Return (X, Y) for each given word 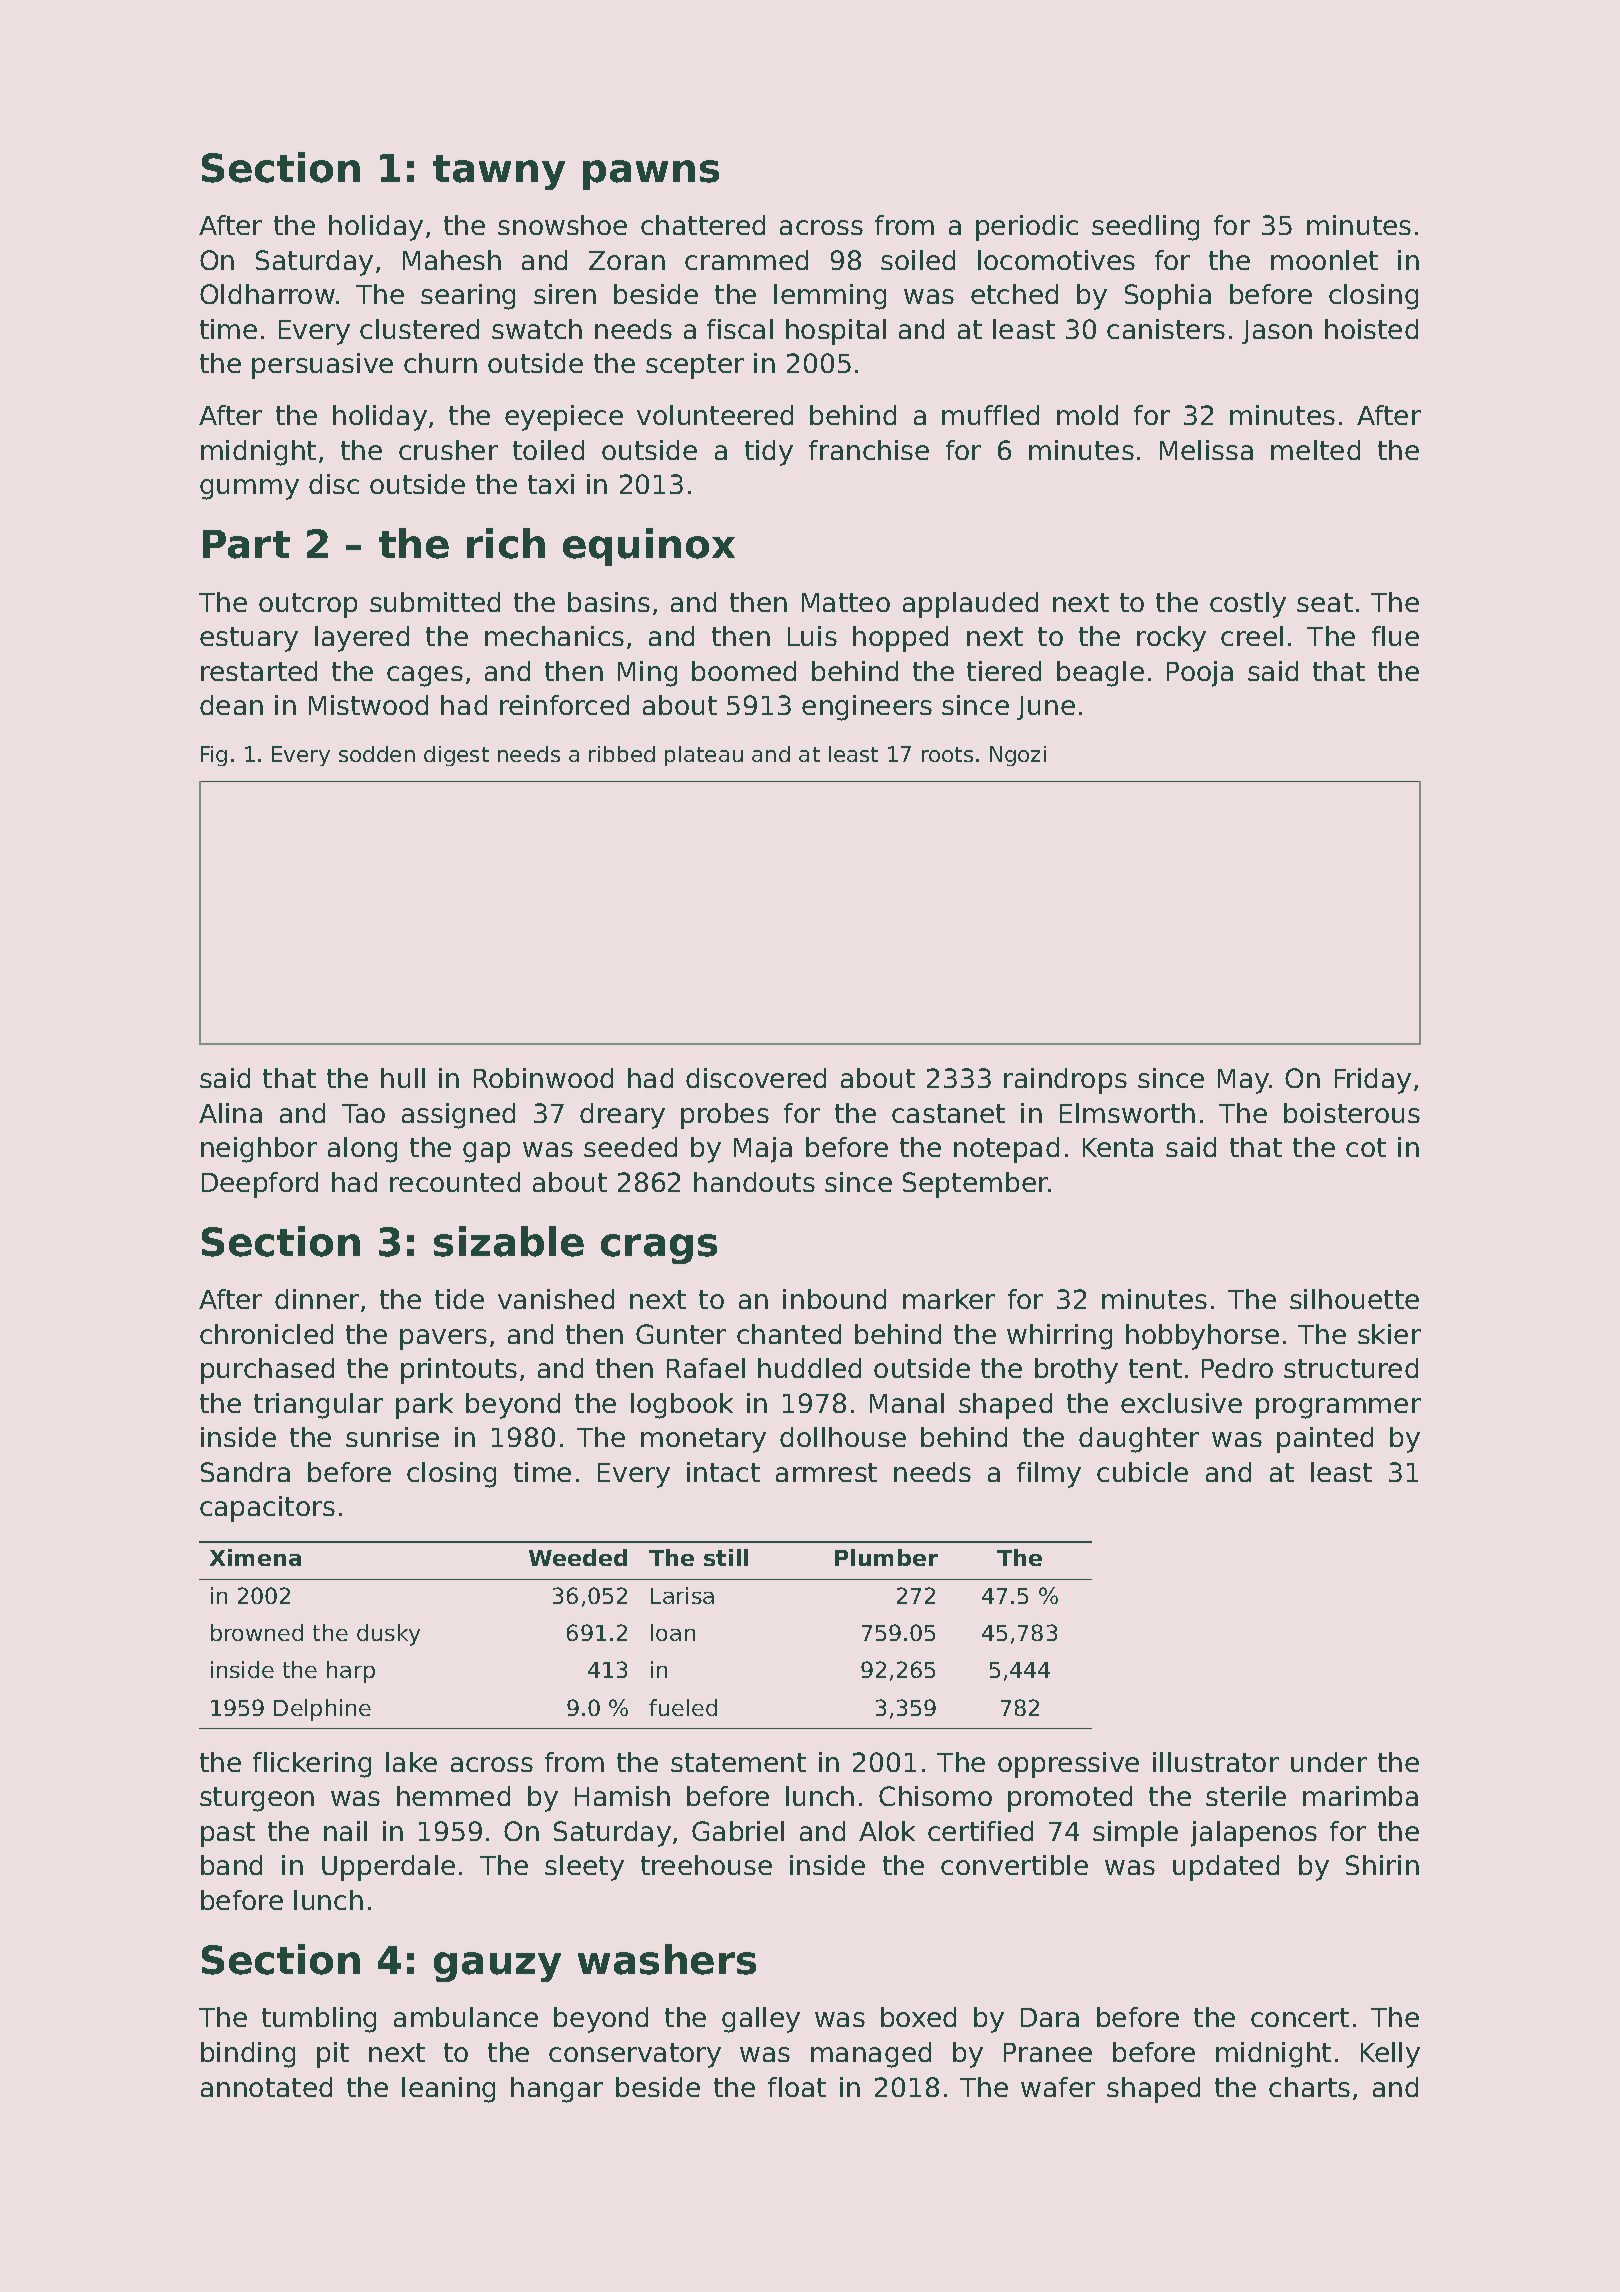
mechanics (554, 636)
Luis (812, 636)
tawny (499, 172)
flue (1395, 636)
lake (411, 1762)
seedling (1145, 228)
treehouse (706, 1865)
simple (1135, 1834)
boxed (918, 2017)
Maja (763, 1150)
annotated (266, 2087)
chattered (703, 225)
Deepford (260, 1185)
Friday (1373, 1081)
